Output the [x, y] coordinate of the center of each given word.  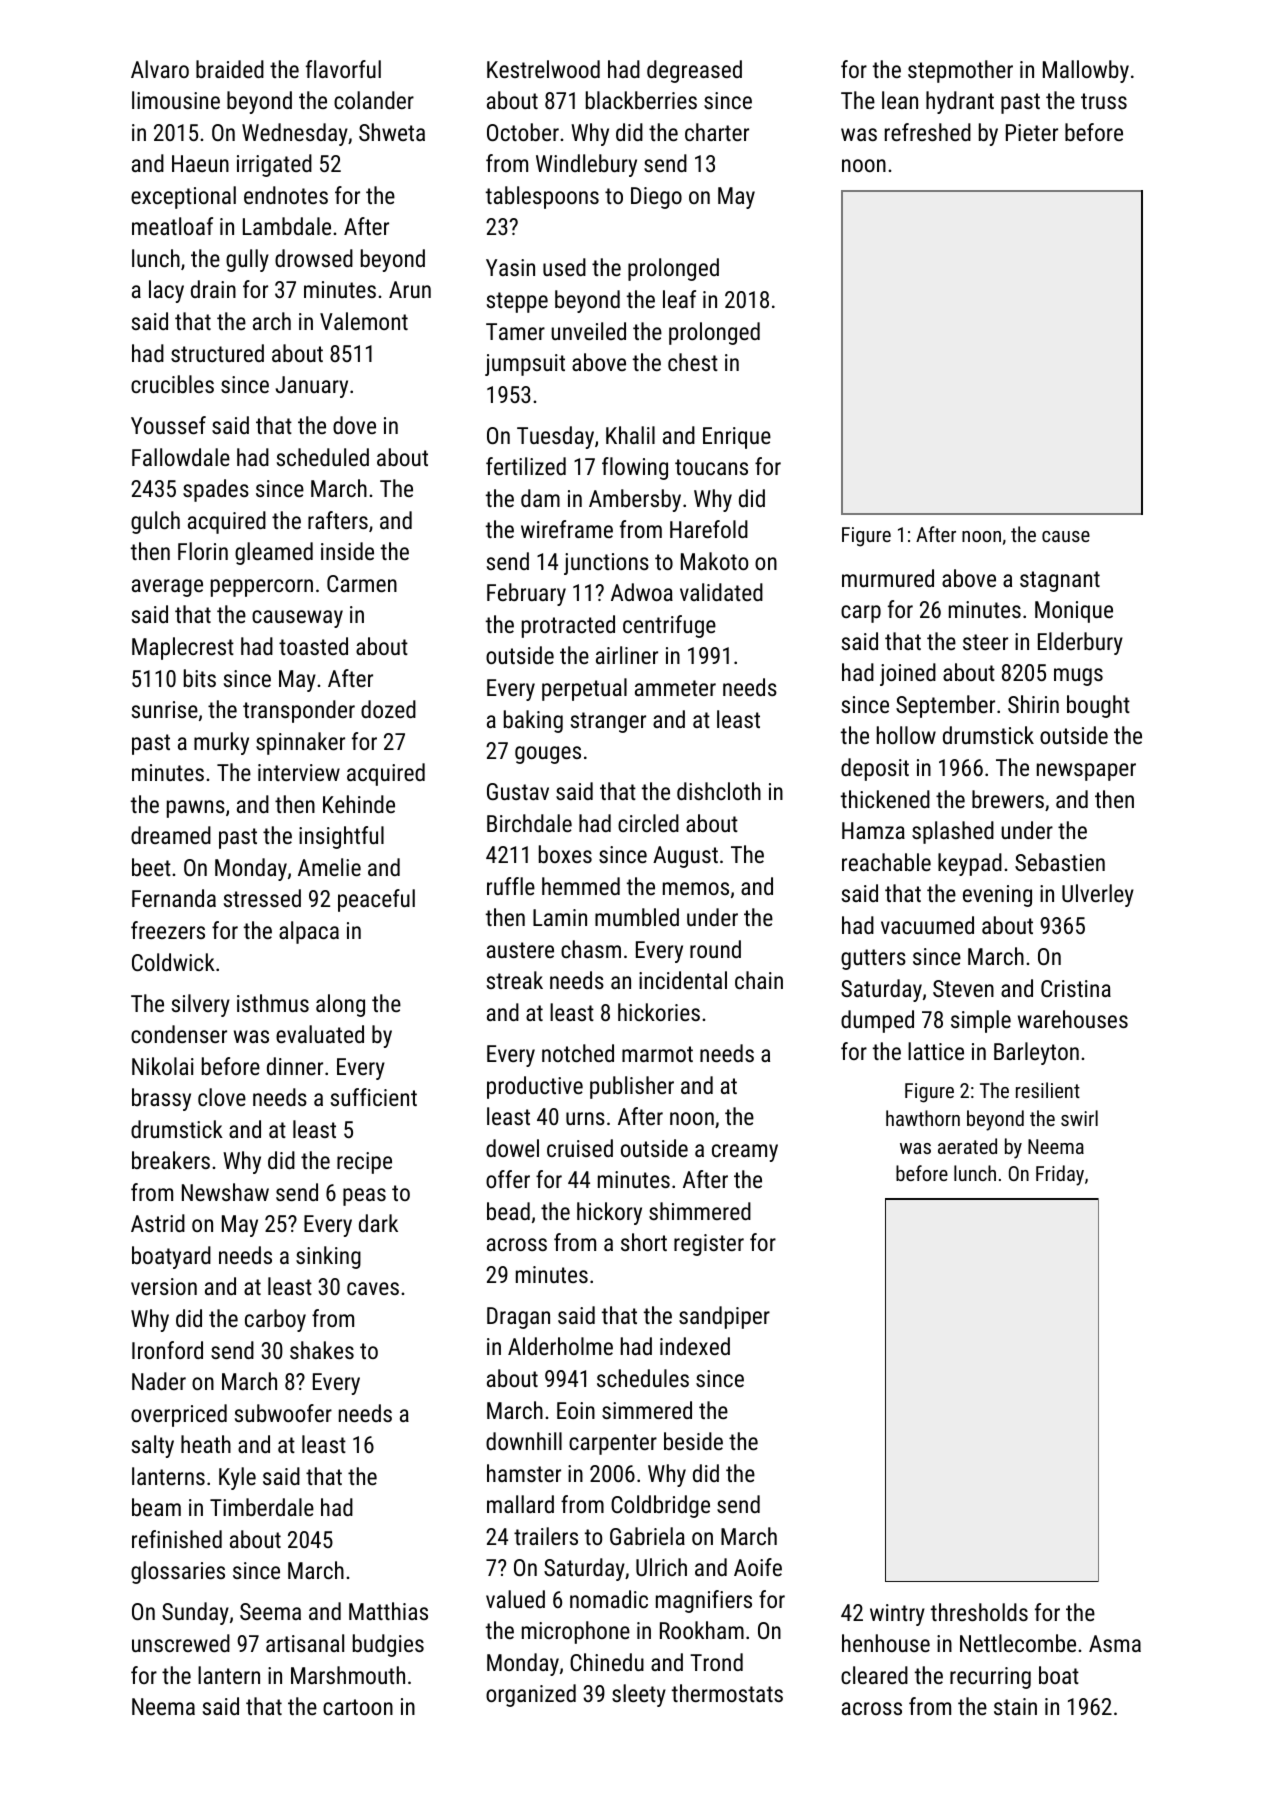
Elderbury [1080, 643]
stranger [608, 722]
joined [908, 674]
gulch [155, 522]
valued [515, 1599]
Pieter [1032, 132]
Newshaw [225, 1192]
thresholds [979, 1612]
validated [721, 592]
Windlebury [586, 165]
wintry [897, 1615]
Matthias [388, 1611]
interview [299, 772]
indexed [695, 1346]
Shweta [392, 132]
